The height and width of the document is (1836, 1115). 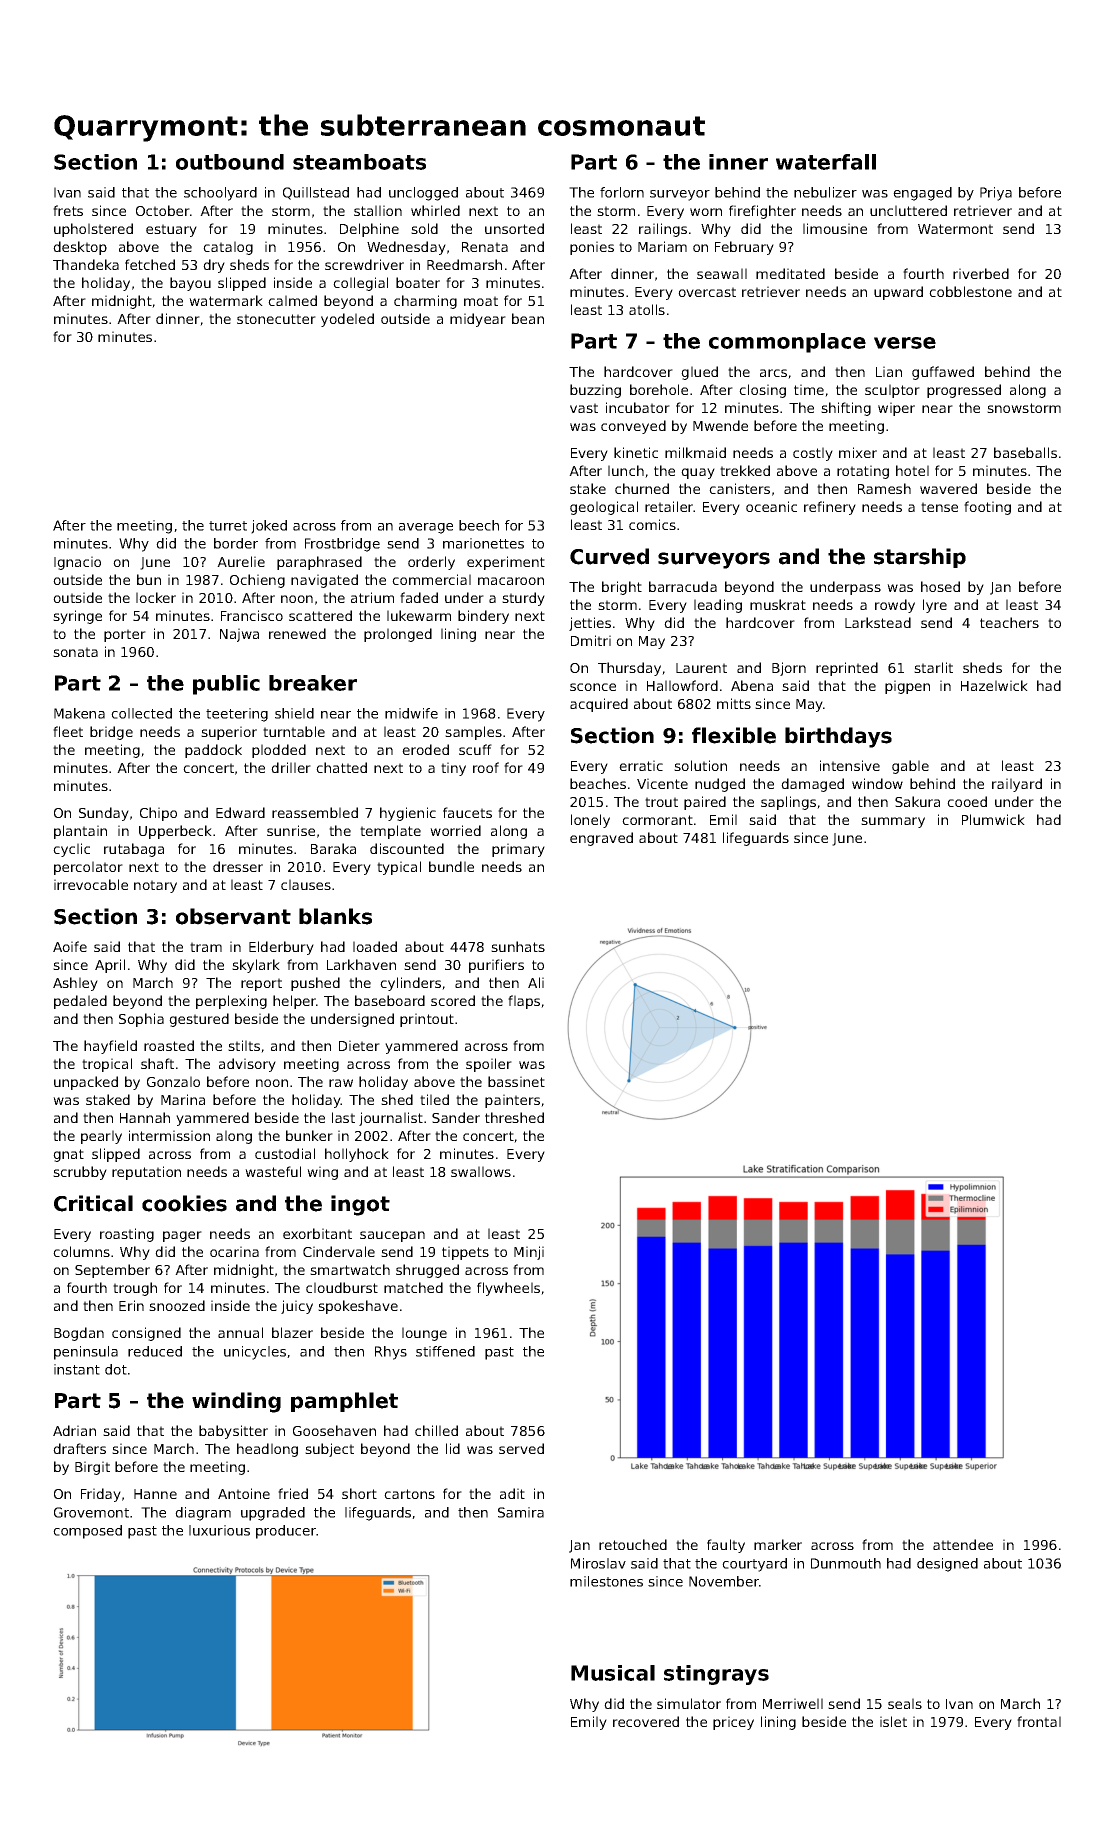 What do you see at coordinates (970, 291) in the document?
I see `cobblestone` at bounding box center [970, 291].
